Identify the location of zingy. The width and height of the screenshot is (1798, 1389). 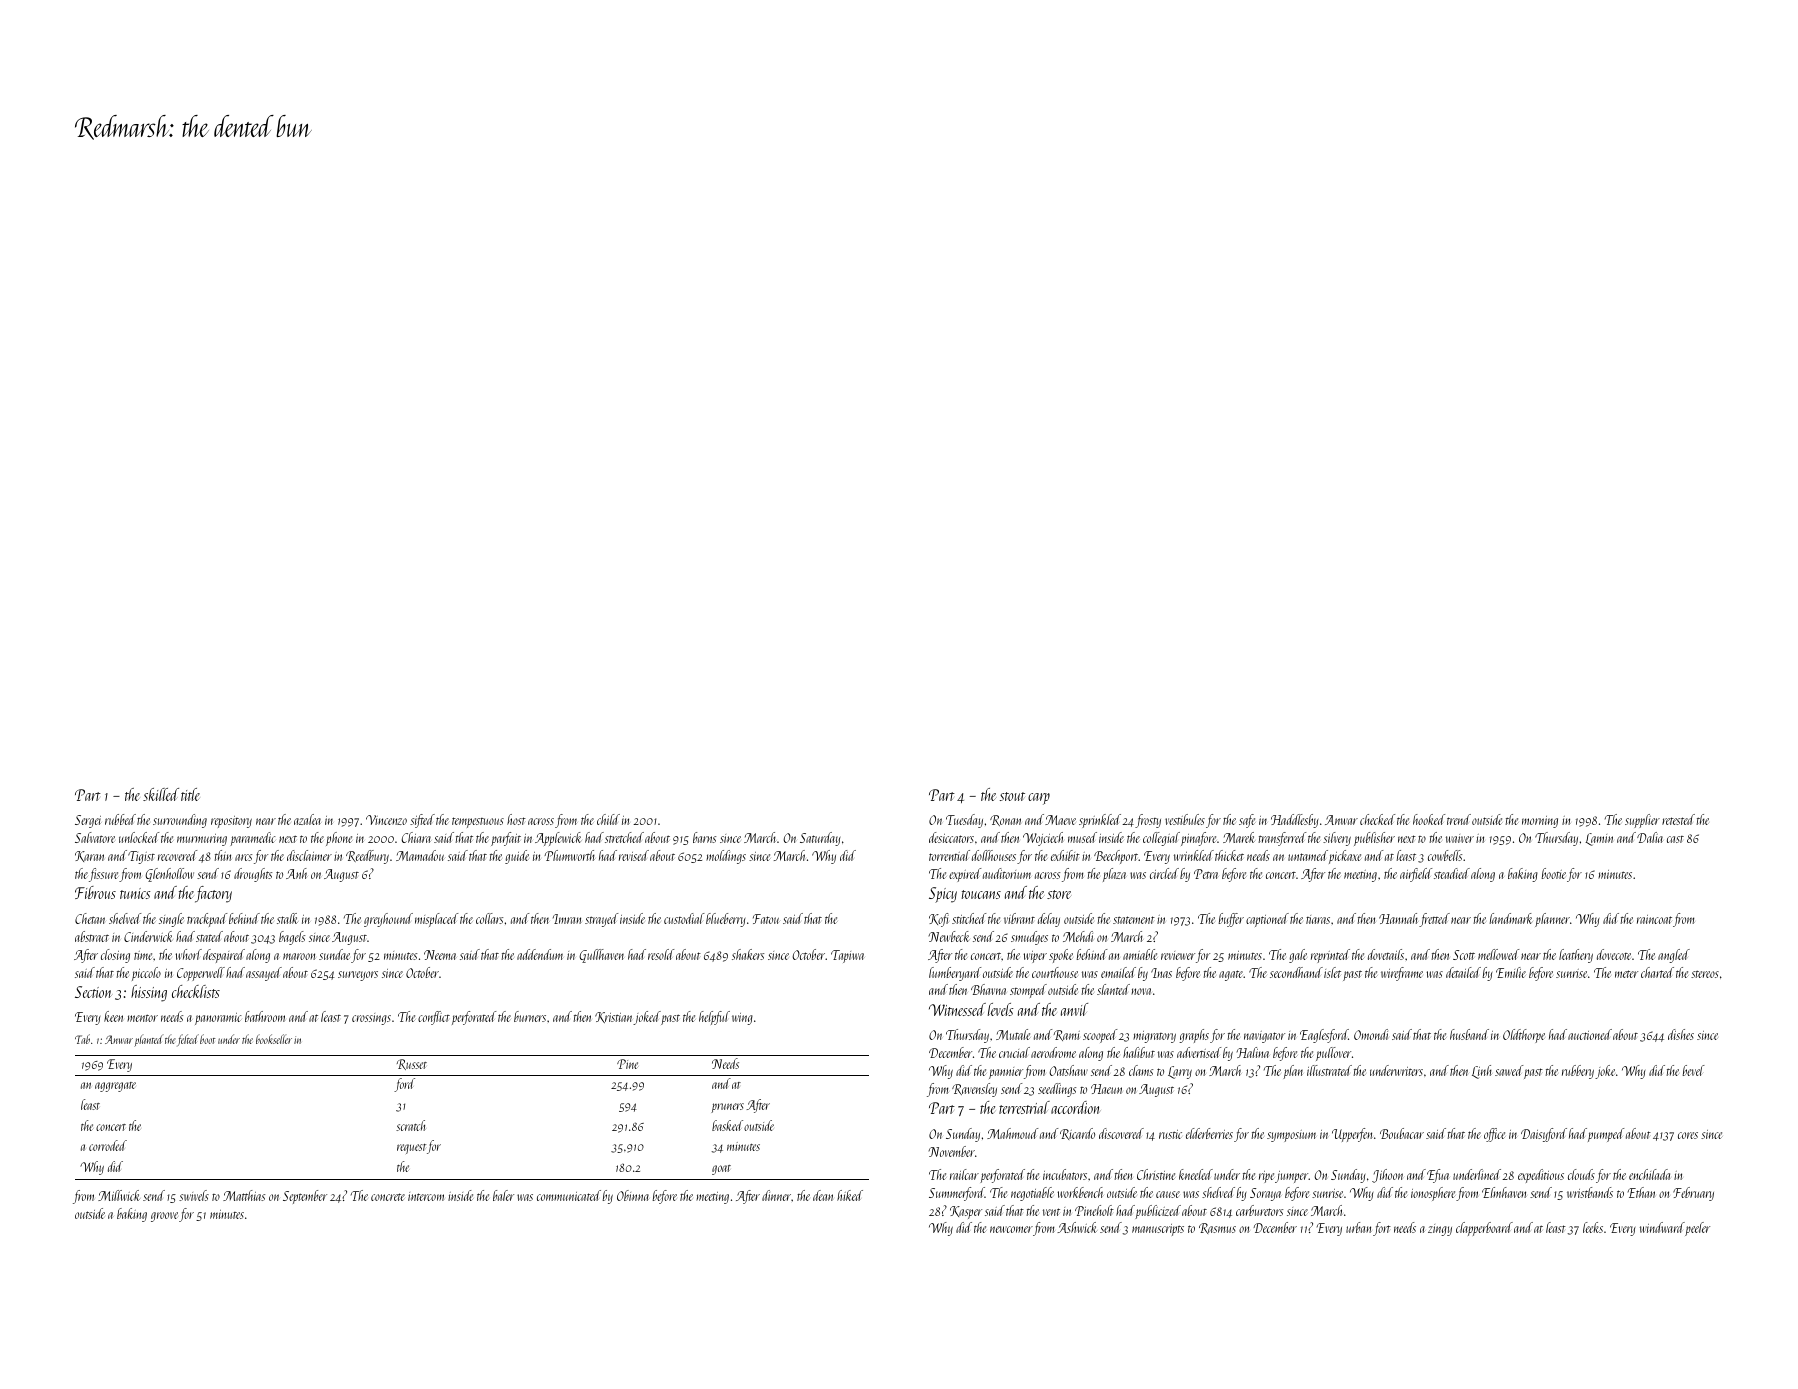
(1440, 1230).
